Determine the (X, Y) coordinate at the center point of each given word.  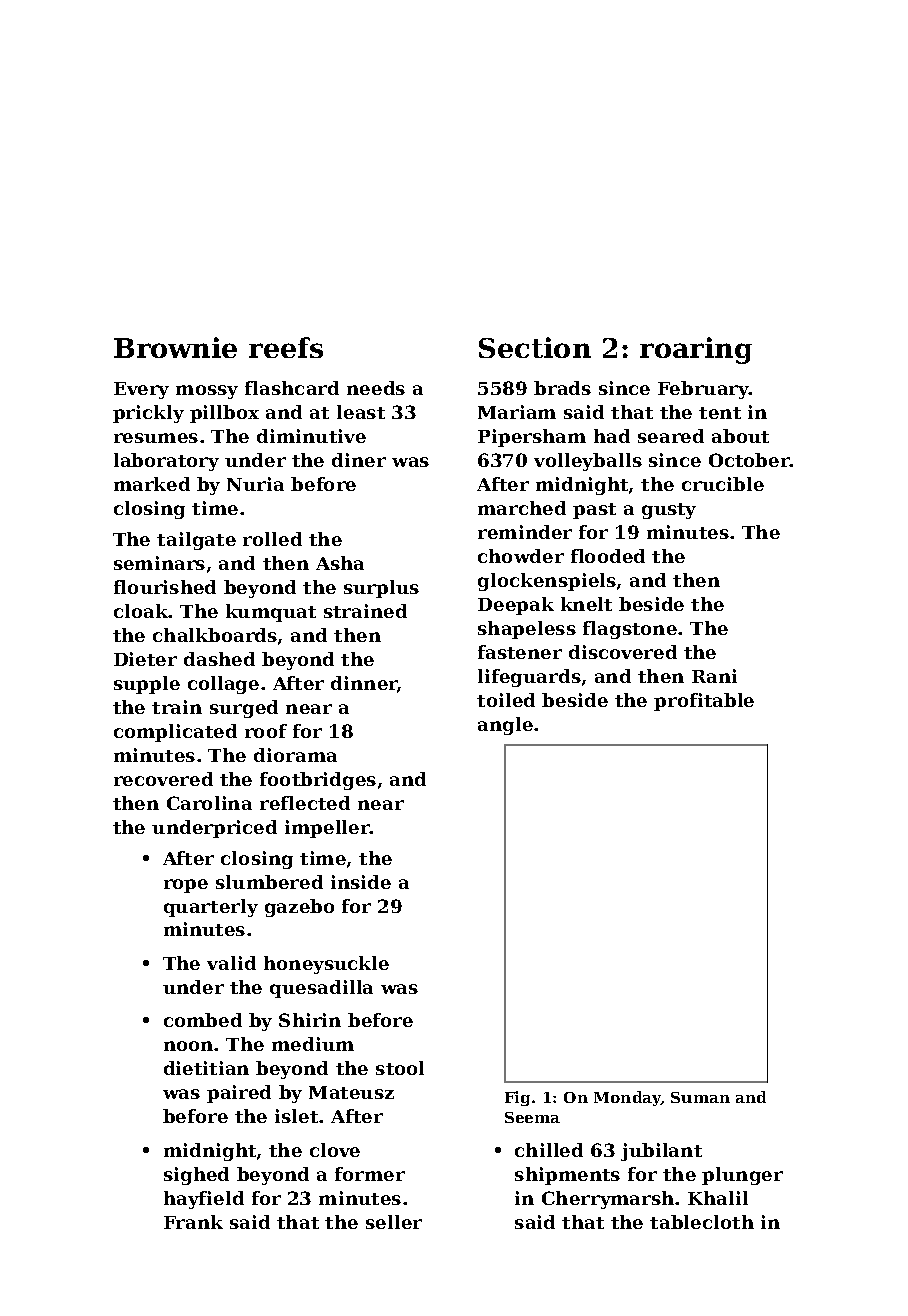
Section (535, 347)
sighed (196, 1176)
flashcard (292, 388)
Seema (532, 1117)
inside (361, 882)
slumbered (269, 882)
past (594, 511)
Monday (627, 1098)
